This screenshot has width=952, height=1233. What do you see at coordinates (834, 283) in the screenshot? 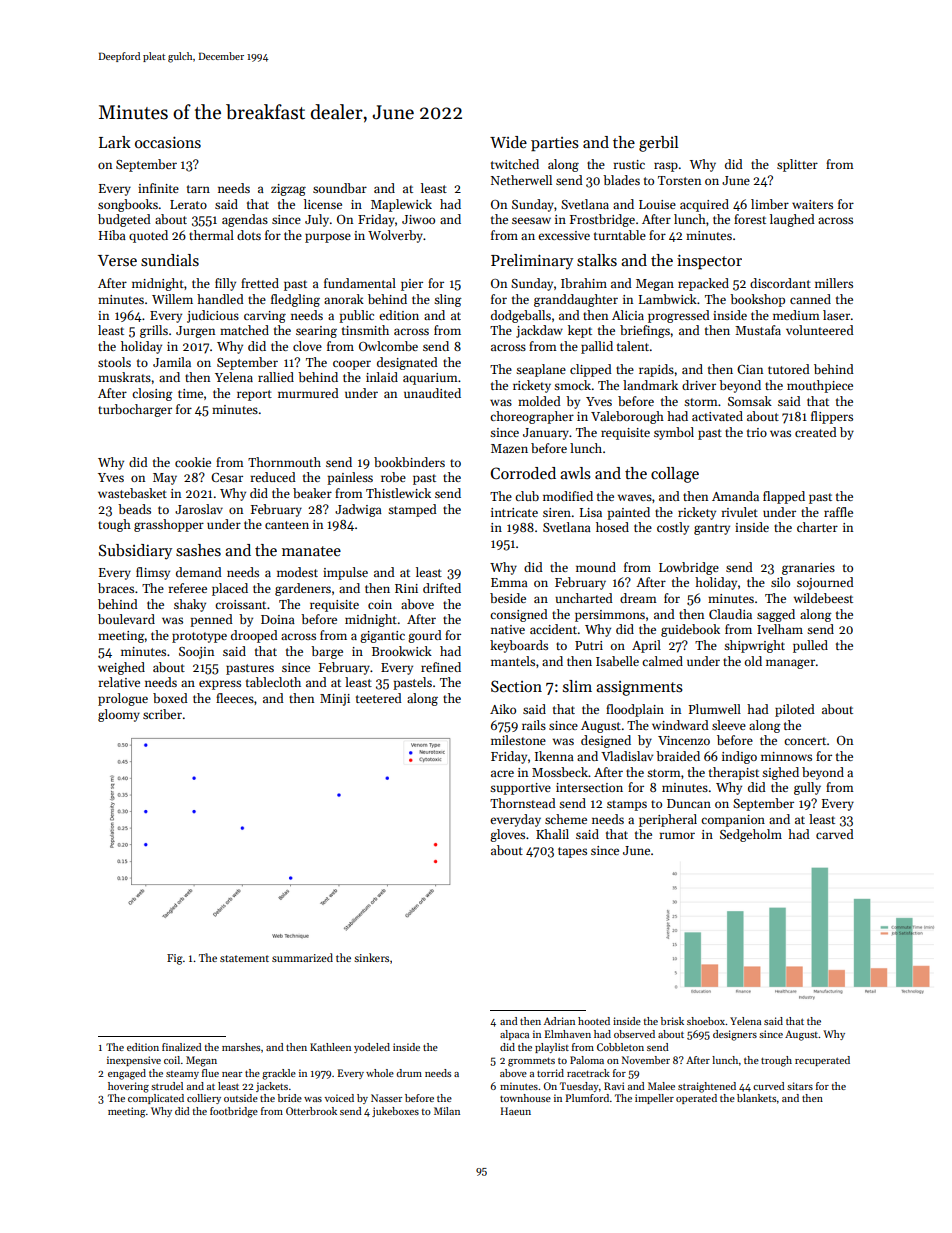
I see `millers` at bounding box center [834, 283].
